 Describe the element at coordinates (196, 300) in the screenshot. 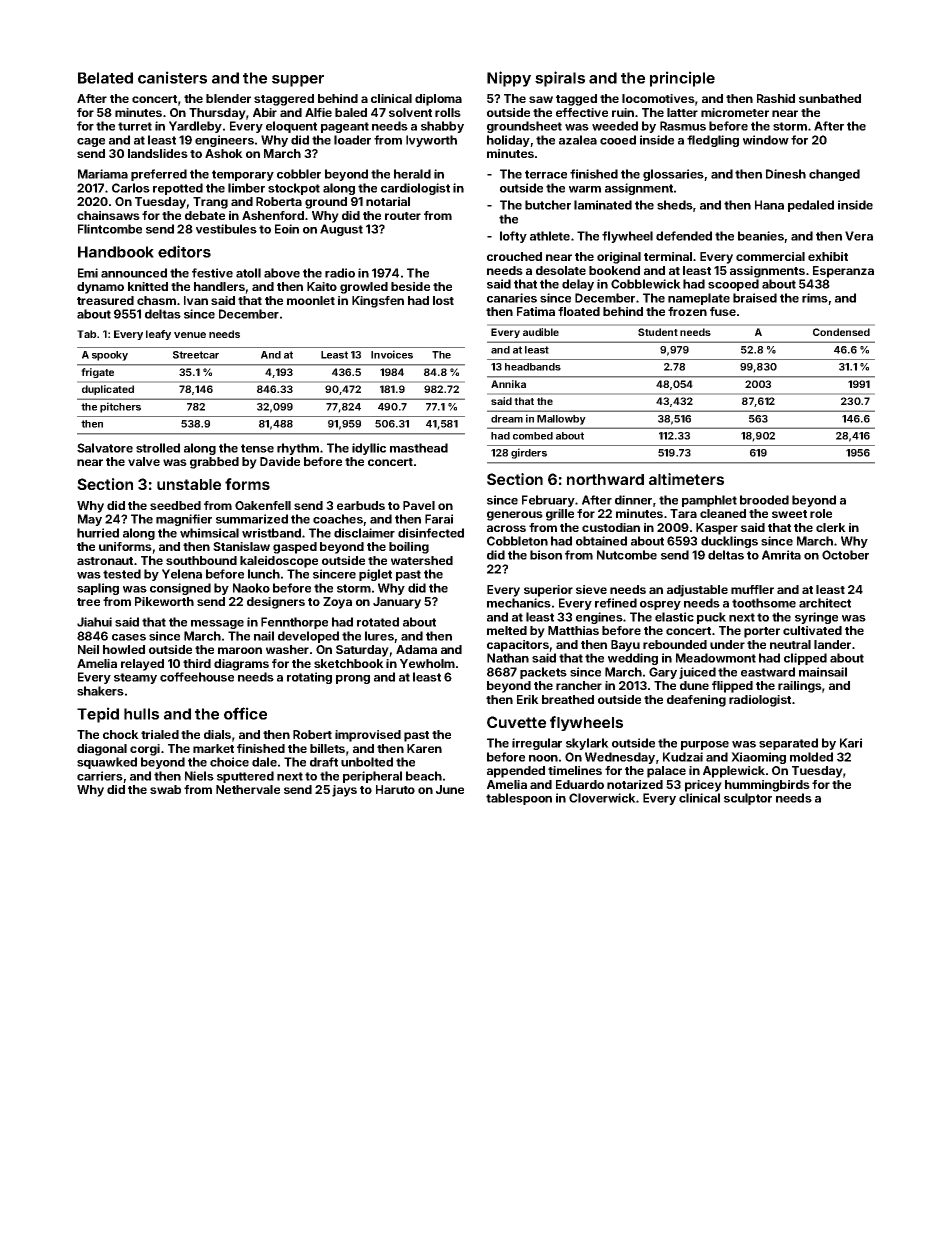

I see `Ivan` at that location.
